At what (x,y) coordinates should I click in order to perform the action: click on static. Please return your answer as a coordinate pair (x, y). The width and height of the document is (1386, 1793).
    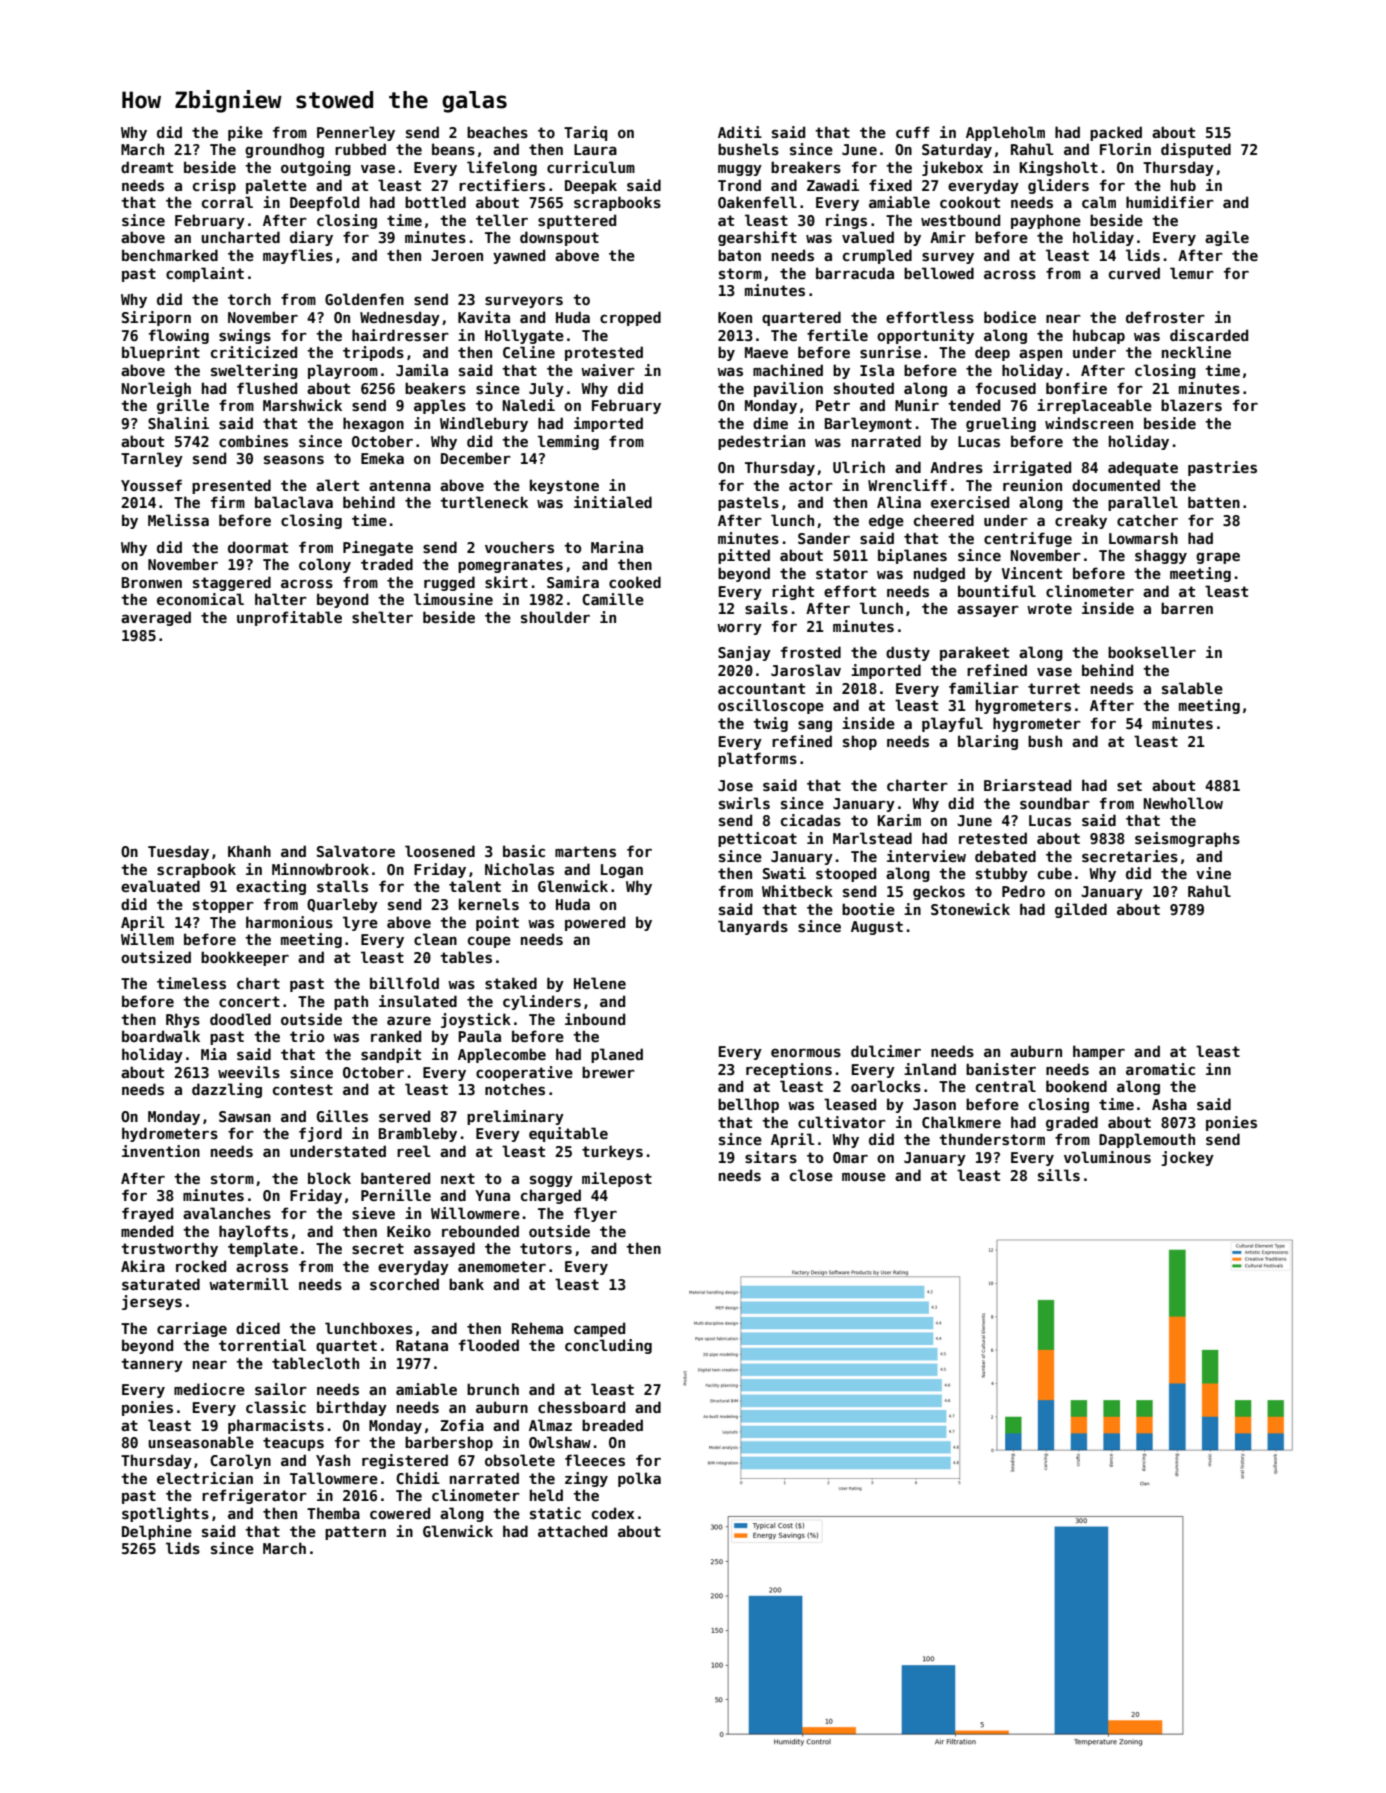
    Looking at the image, I should click on (555, 1513).
